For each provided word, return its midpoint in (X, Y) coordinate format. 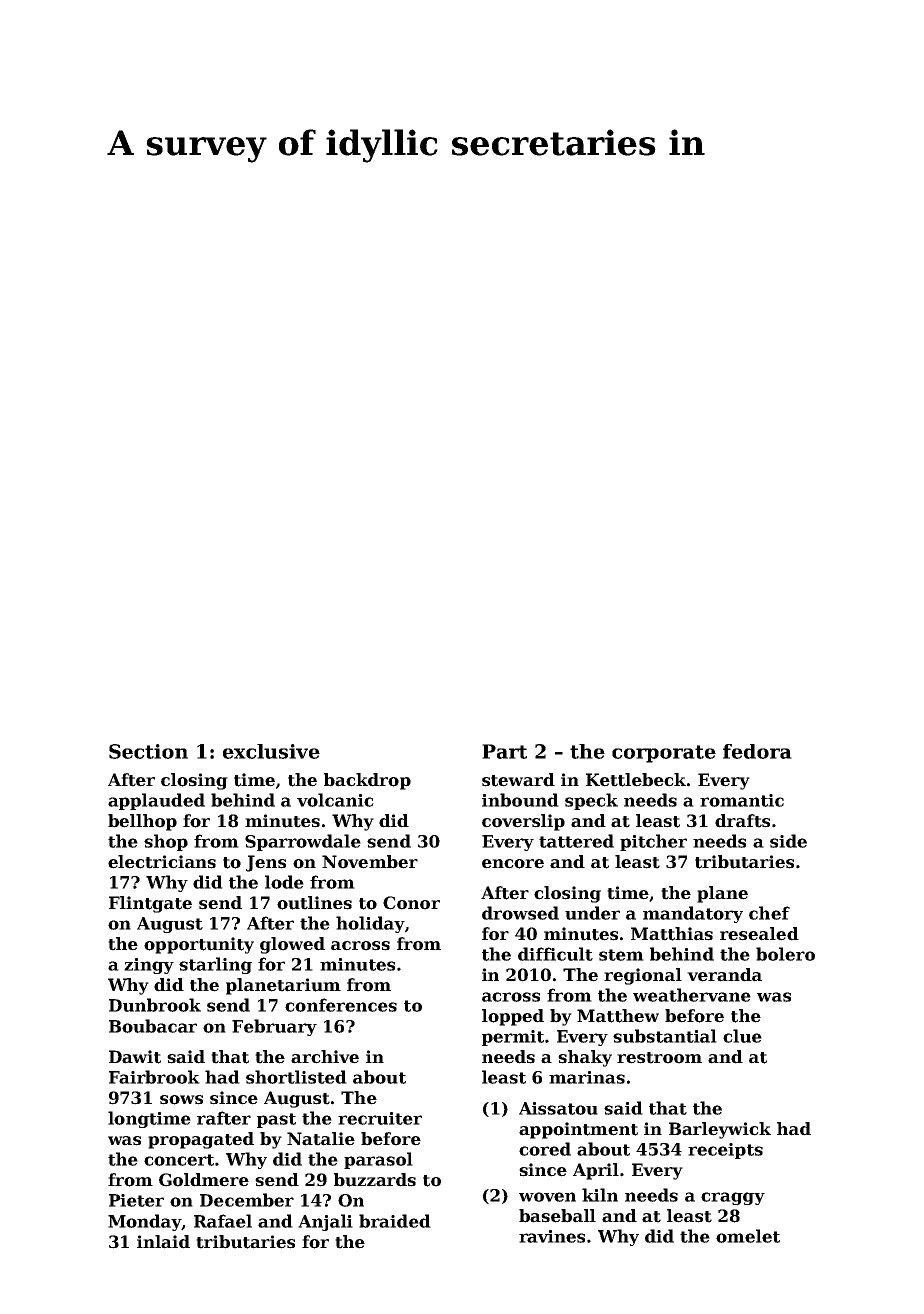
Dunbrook (155, 1005)
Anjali (325, 1222)
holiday (370, 924)
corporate (664, 754)
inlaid (163, 1242)
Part (504, 751)
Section (148, 751)
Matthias (672, 934)
